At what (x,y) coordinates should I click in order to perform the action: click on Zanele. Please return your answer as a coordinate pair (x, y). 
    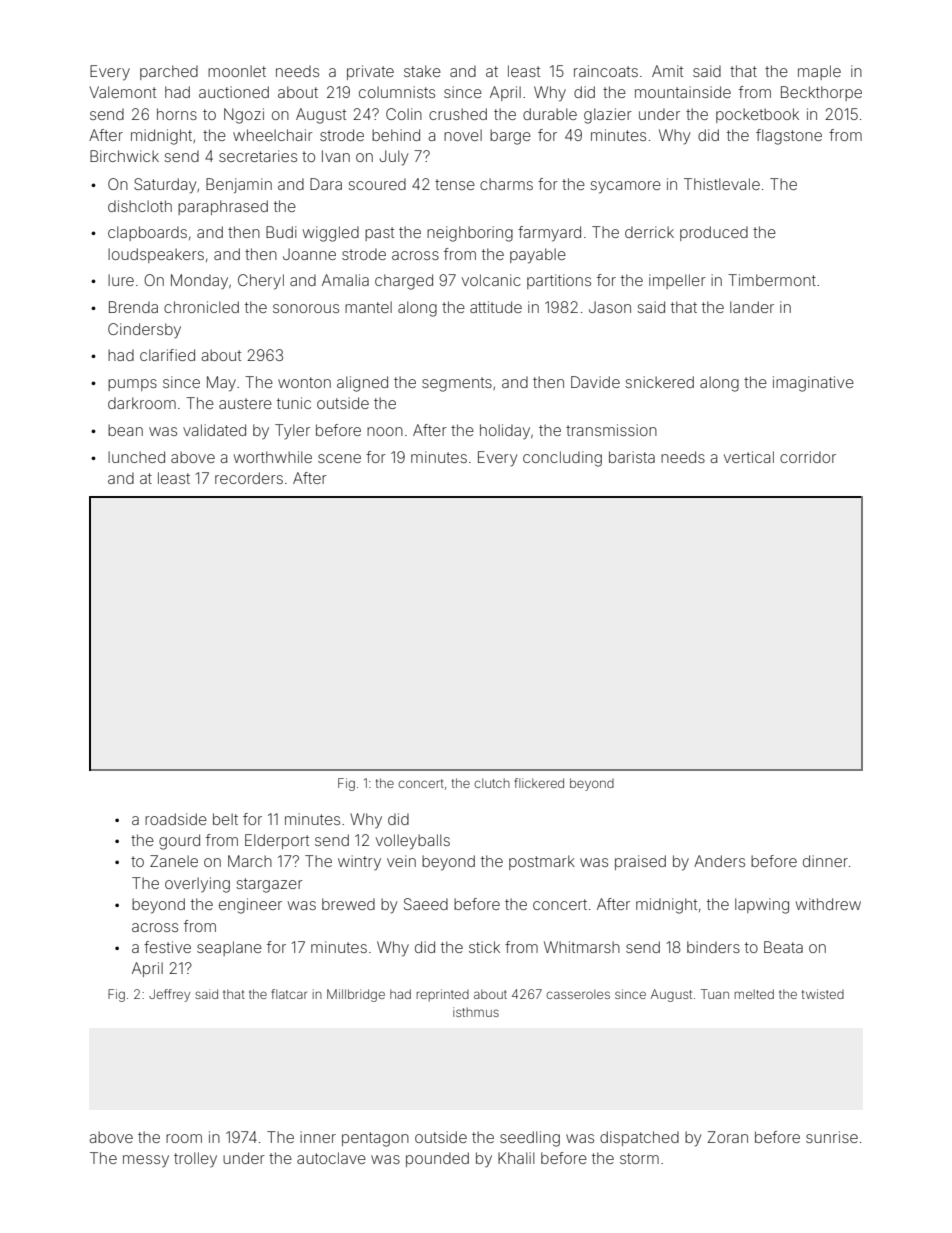
    Looking at the image, I should click on (174, 861).
